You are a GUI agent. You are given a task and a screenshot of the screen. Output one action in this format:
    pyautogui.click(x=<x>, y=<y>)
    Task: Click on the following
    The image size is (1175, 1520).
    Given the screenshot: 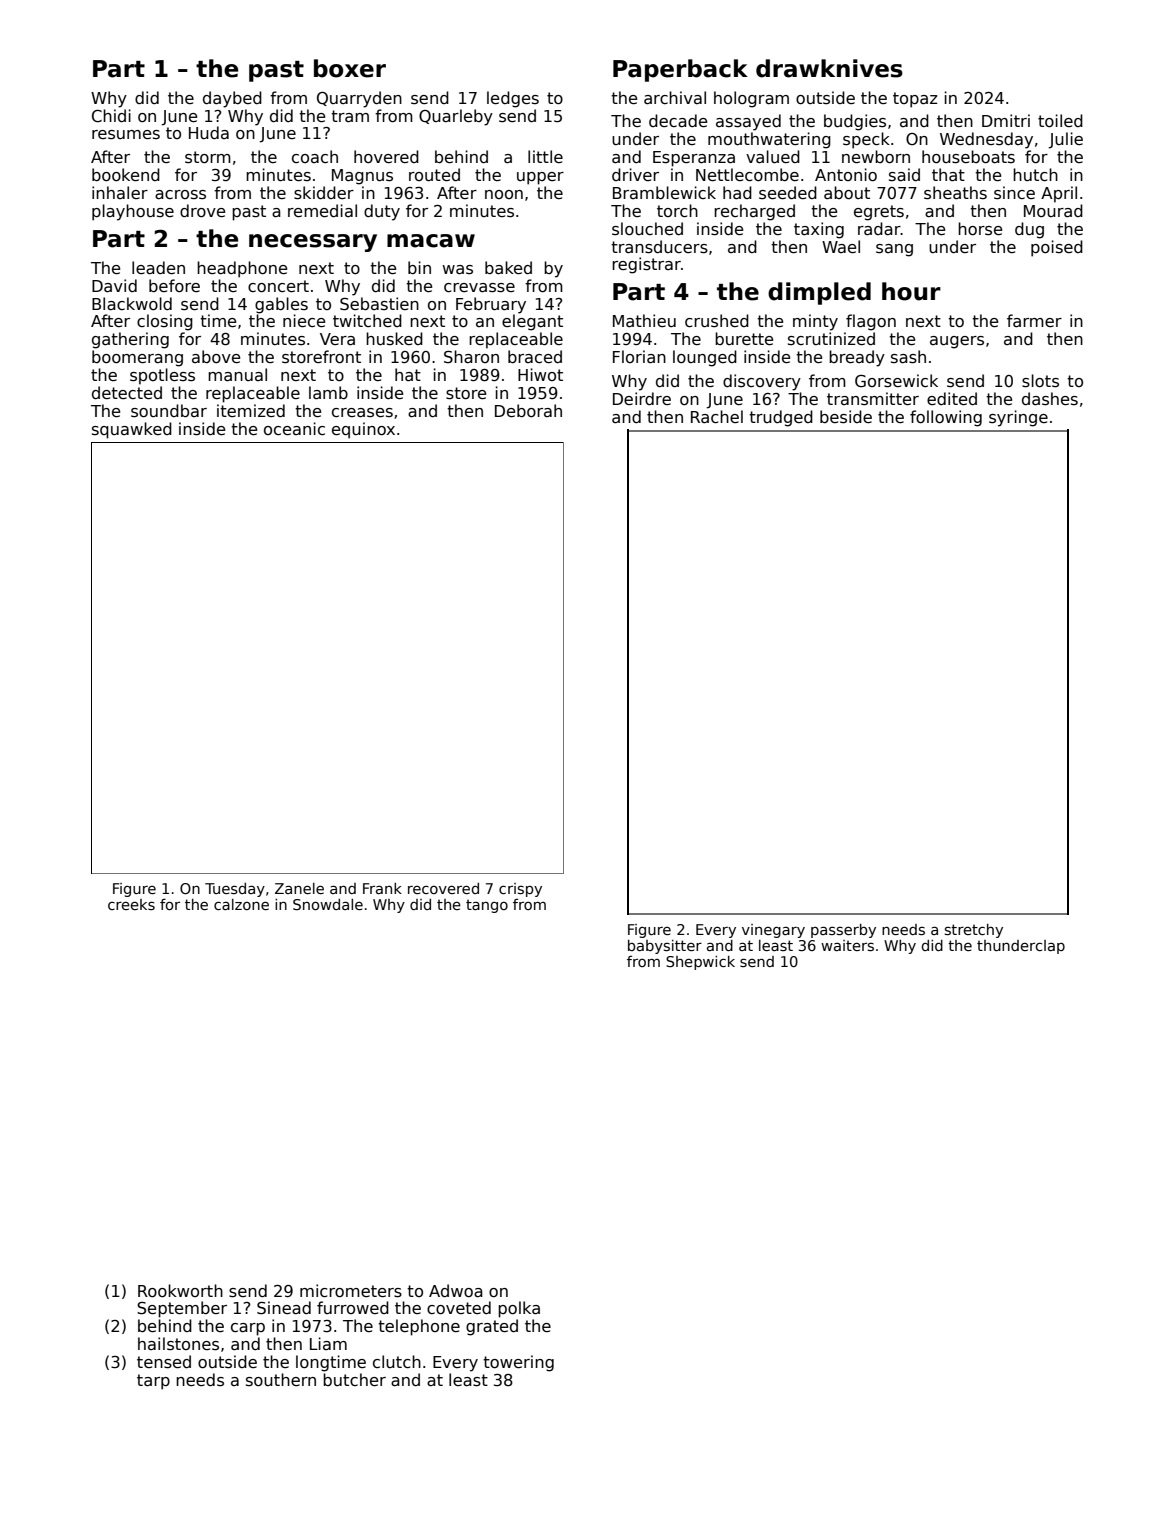 What is the action you would take?
    pyautogui.click(x=946, y=418)
